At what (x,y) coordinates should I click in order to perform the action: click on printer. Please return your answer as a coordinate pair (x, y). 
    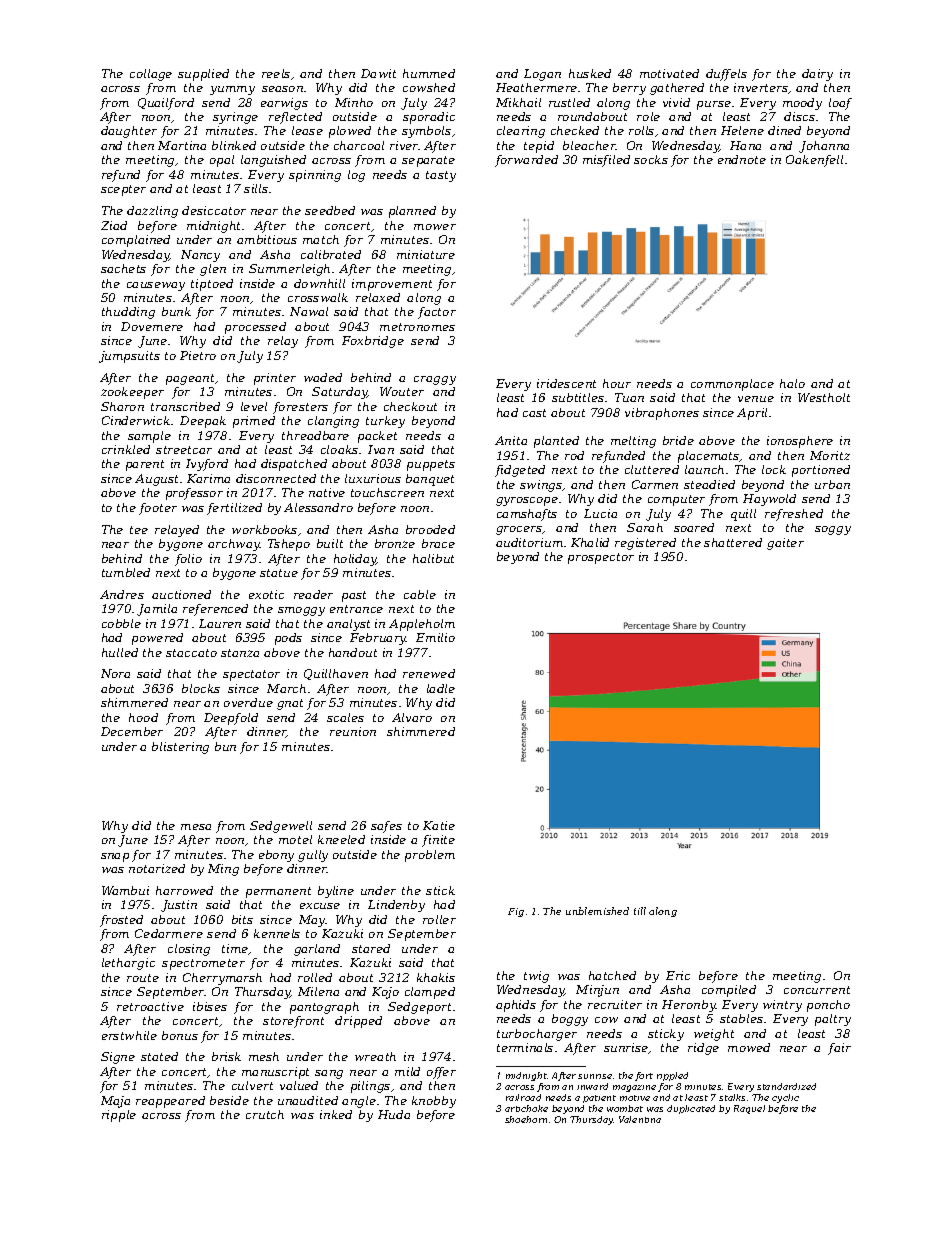
    Looking at the image, I should click on (275, 379).
